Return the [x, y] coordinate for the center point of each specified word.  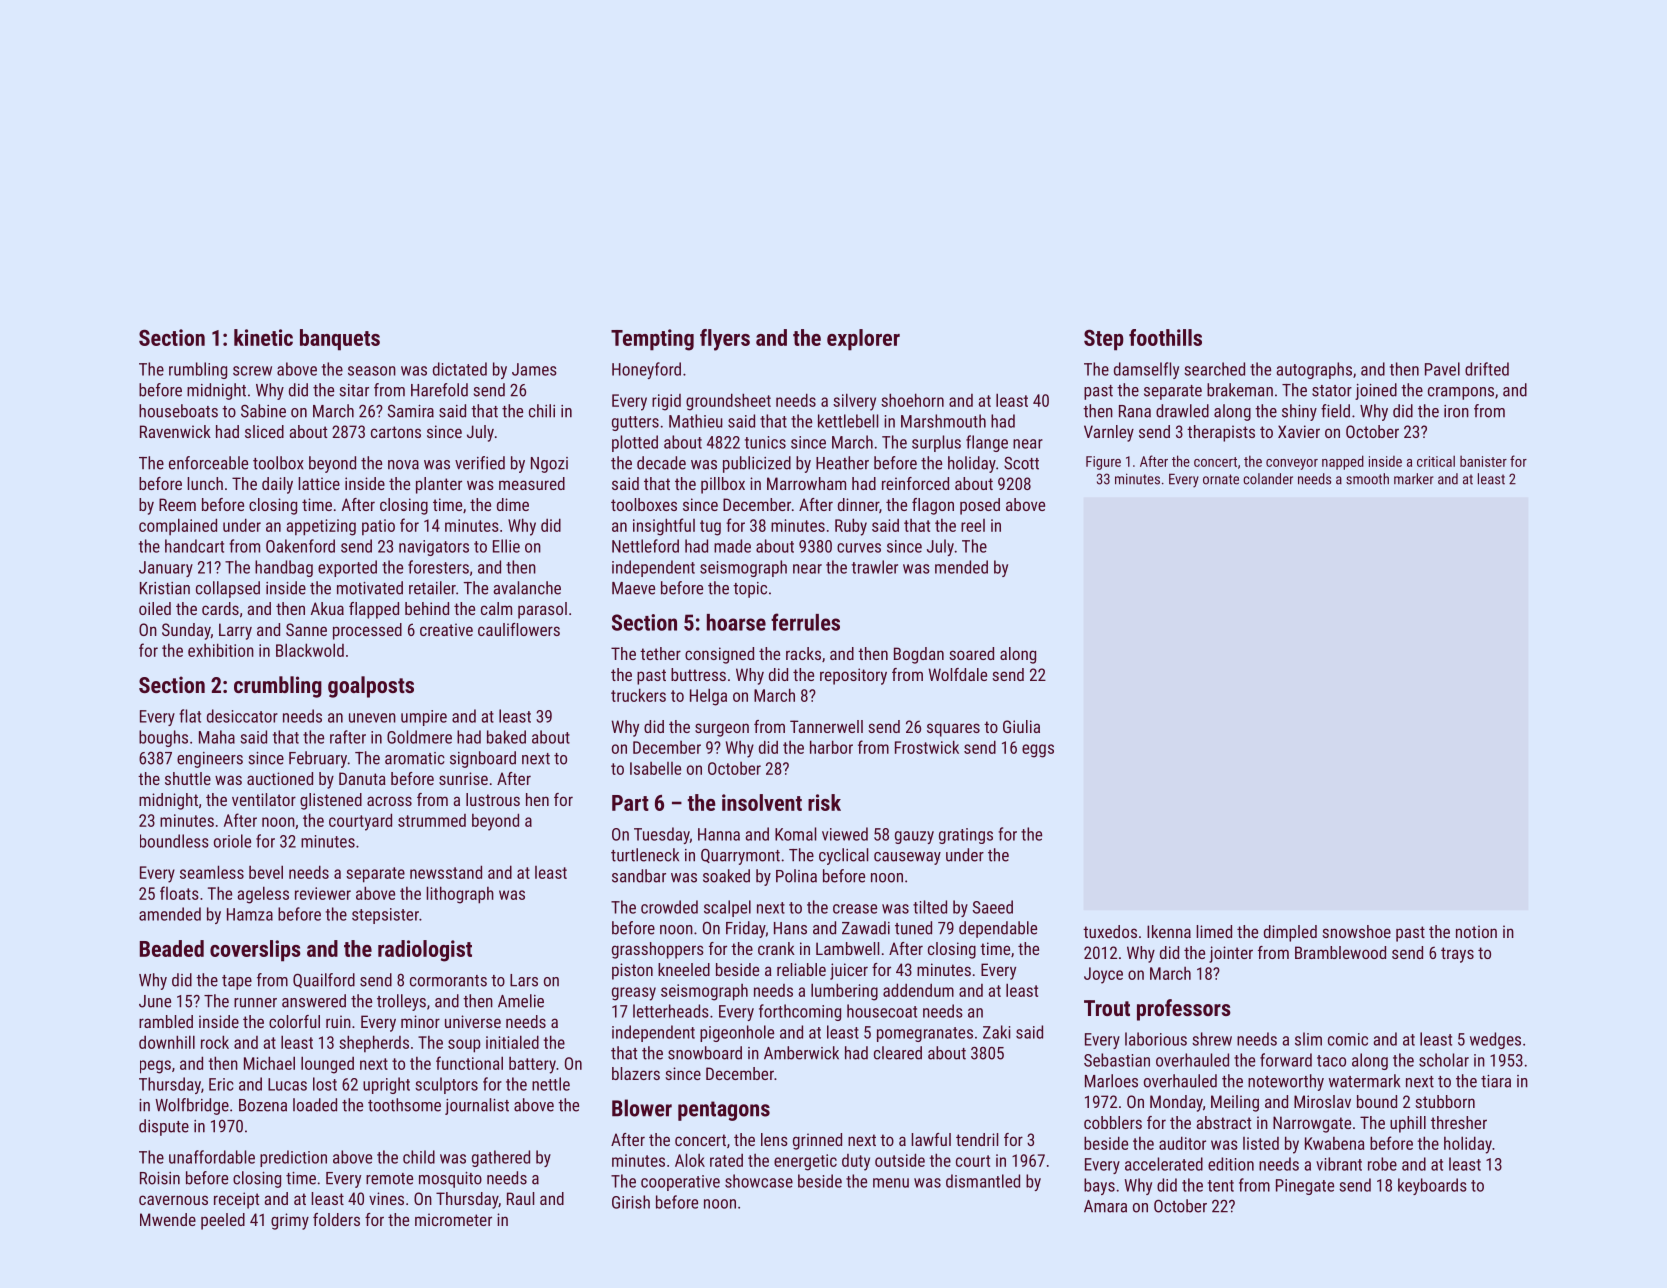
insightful [664, 527]
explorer [863, 340]
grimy [290, 1221]
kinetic [263, 337]
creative [446, 629]
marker [1414, 479]
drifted [1487, 369]
